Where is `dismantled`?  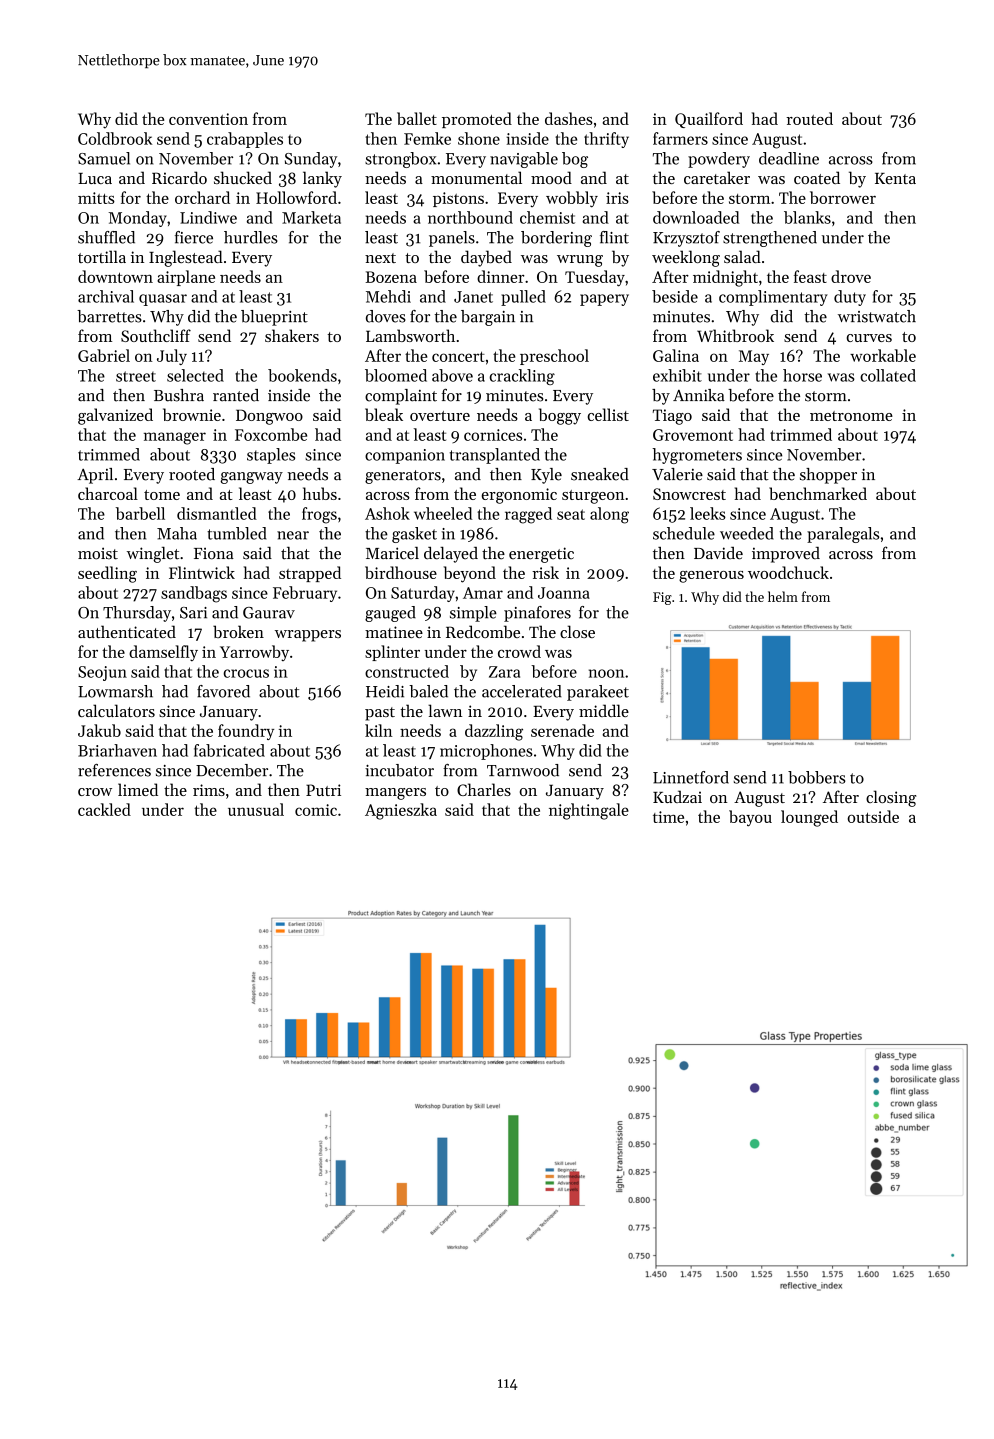 dismantled is located at coordinates (217, 513).
